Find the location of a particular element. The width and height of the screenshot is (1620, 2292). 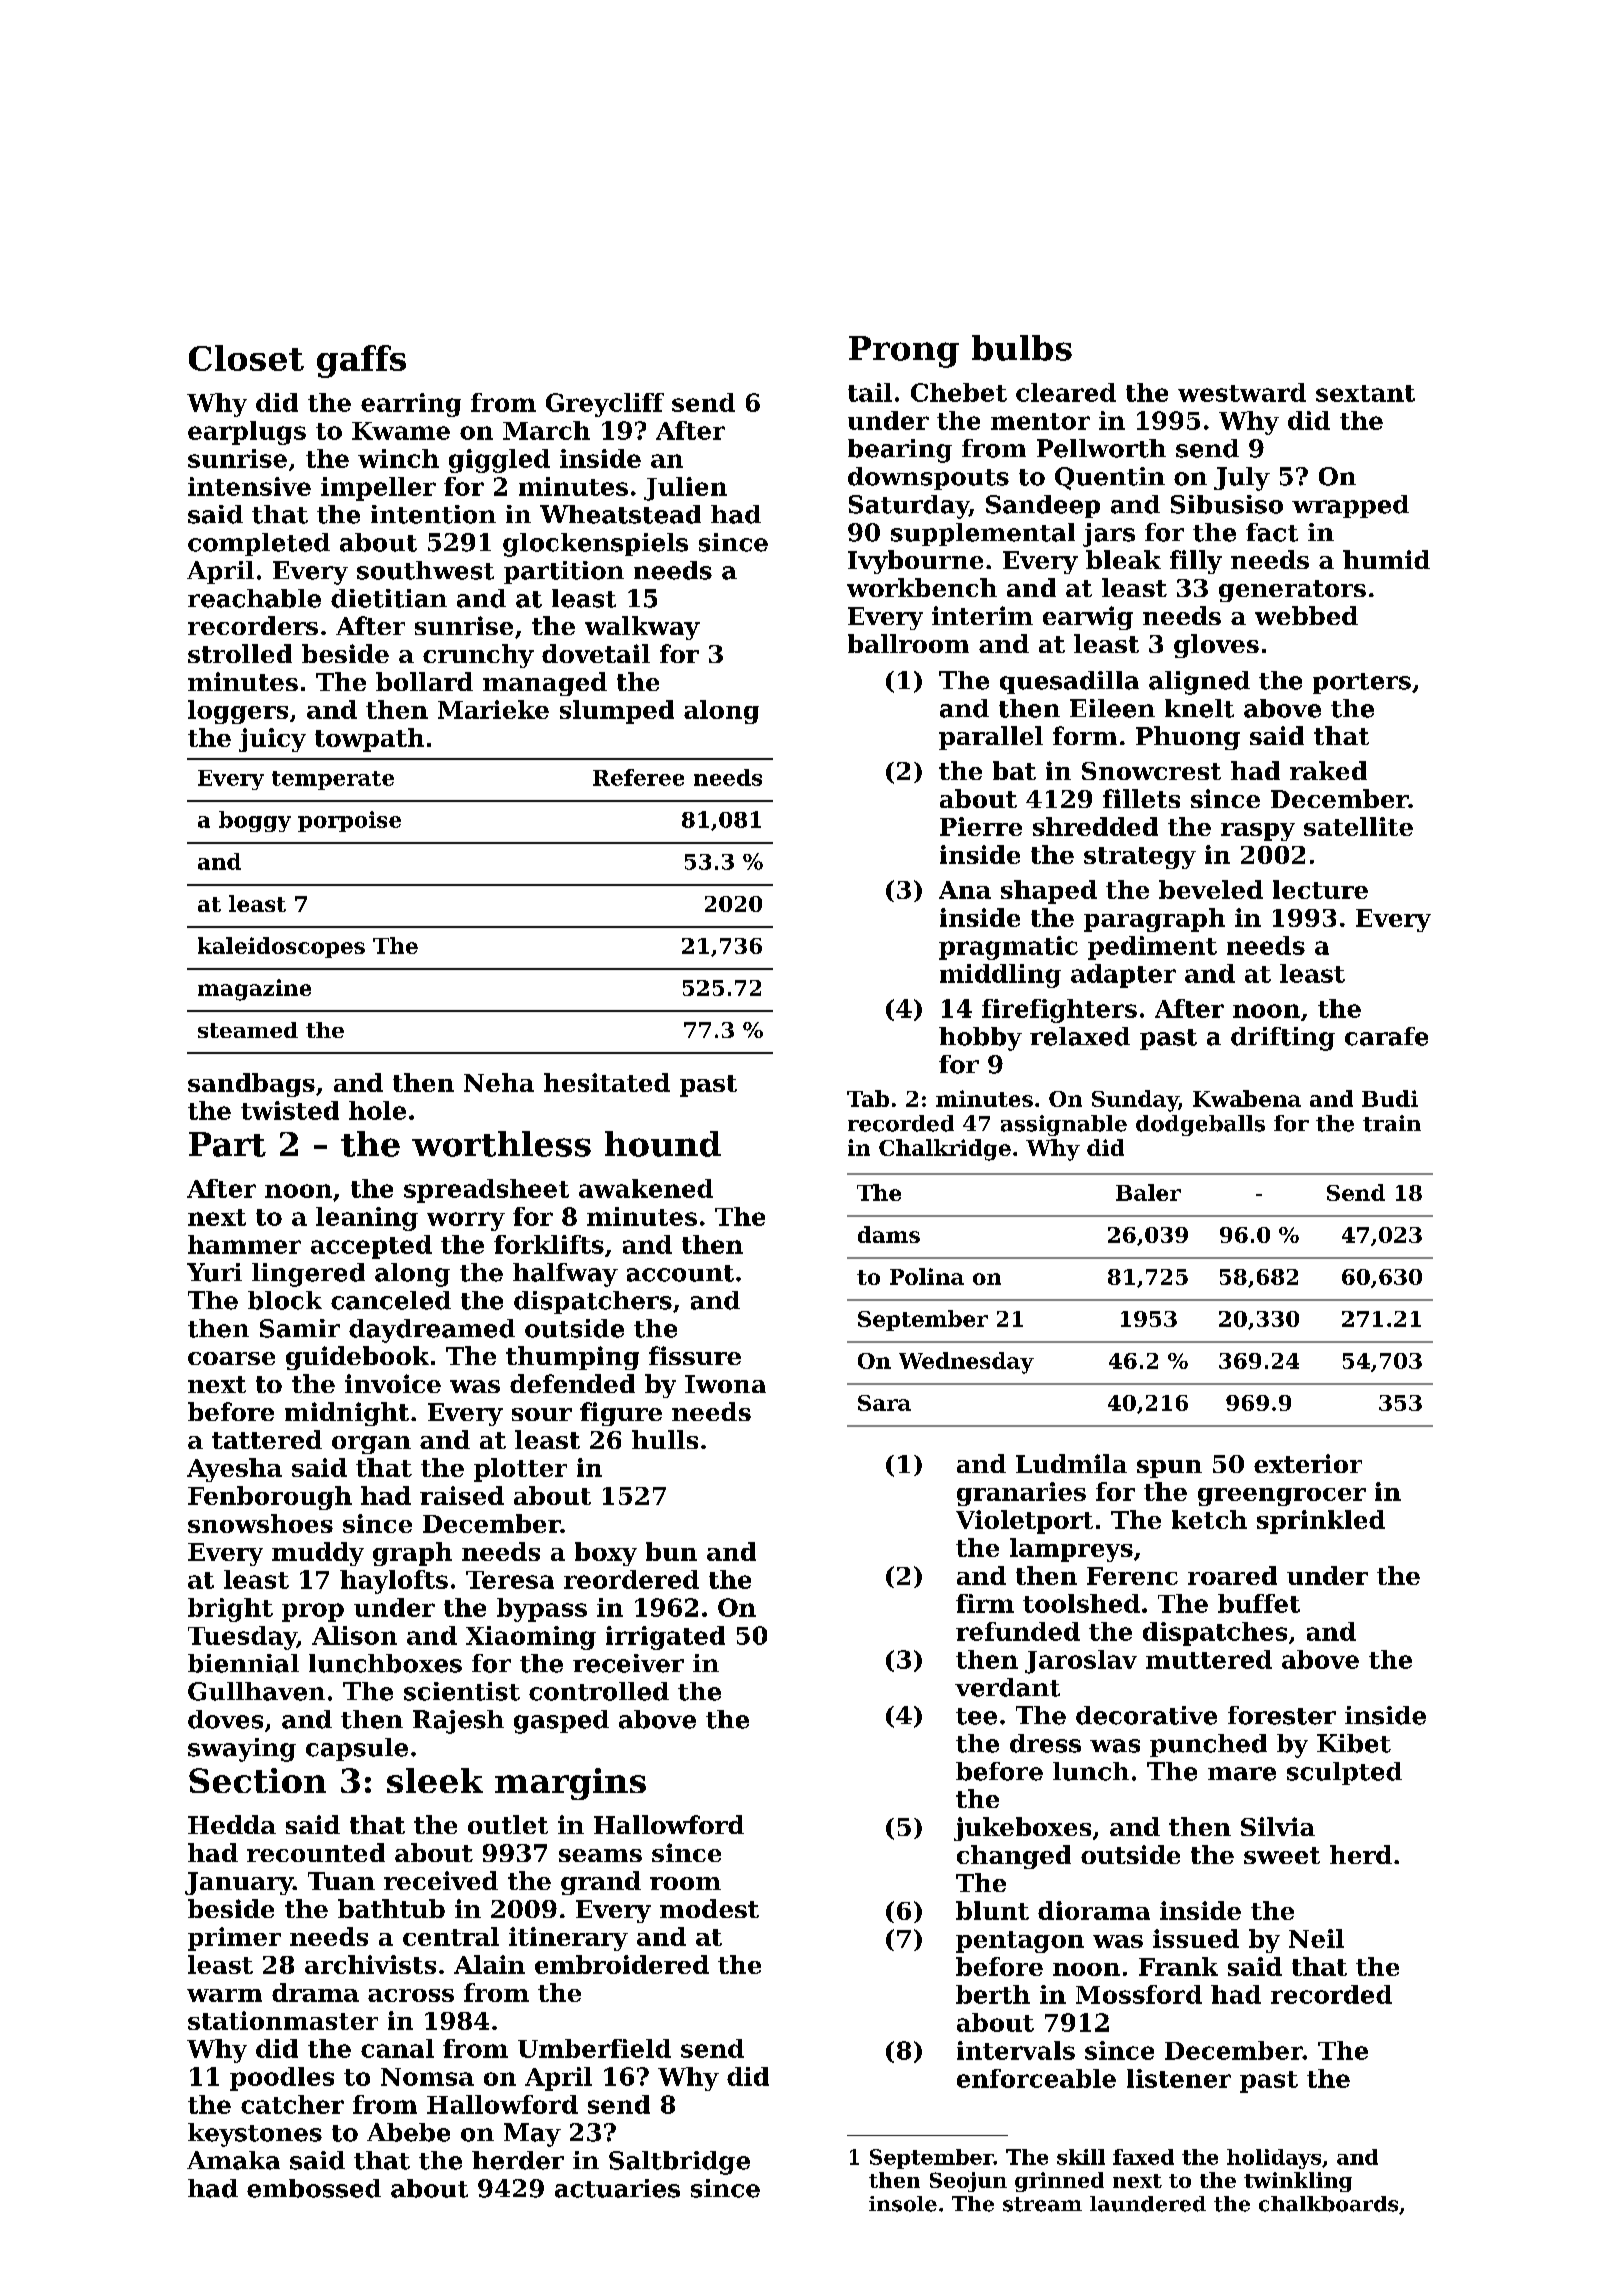

roared is located at coordinates (1232, 1575).
